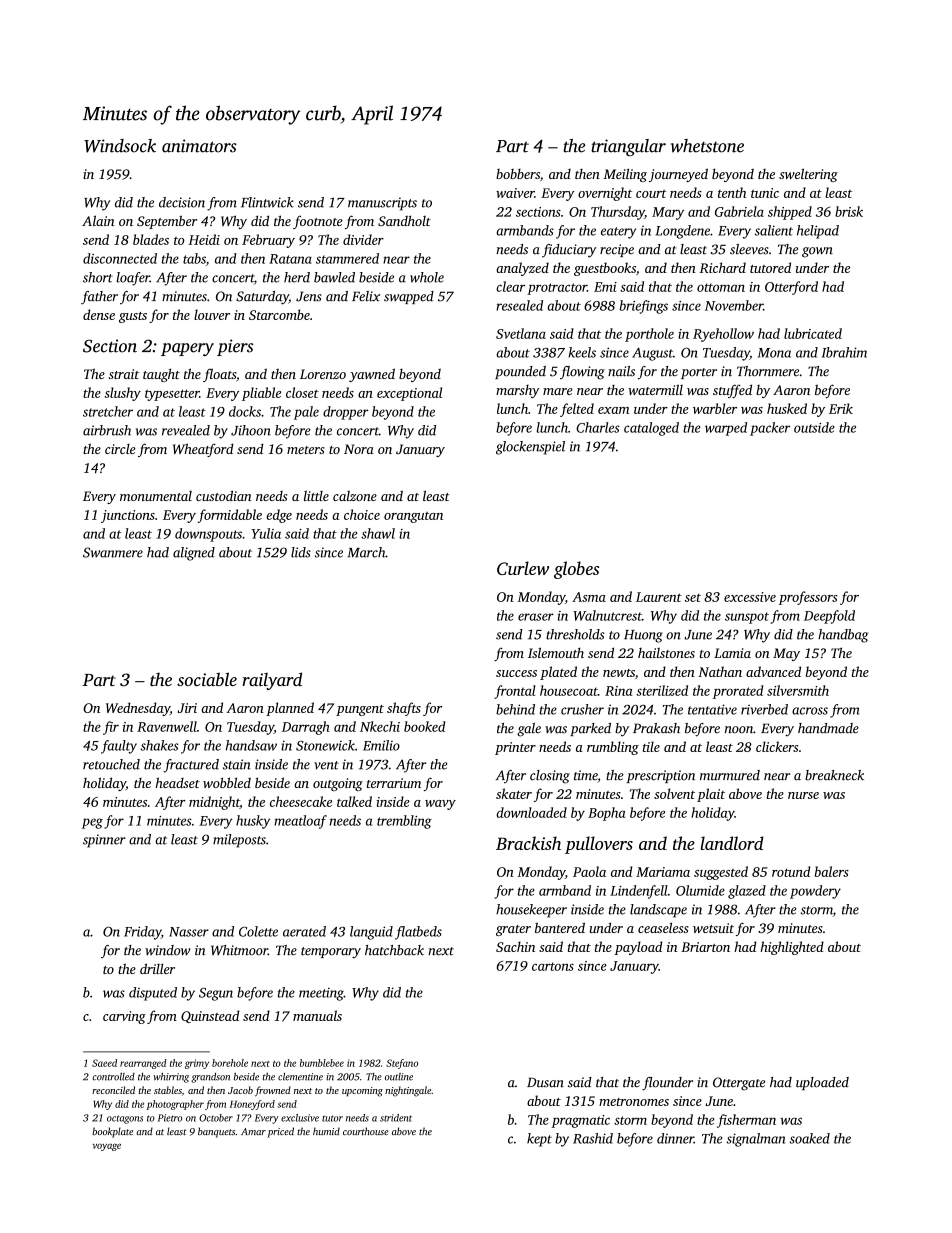  I want to click on powdery, so click(815, 892).
